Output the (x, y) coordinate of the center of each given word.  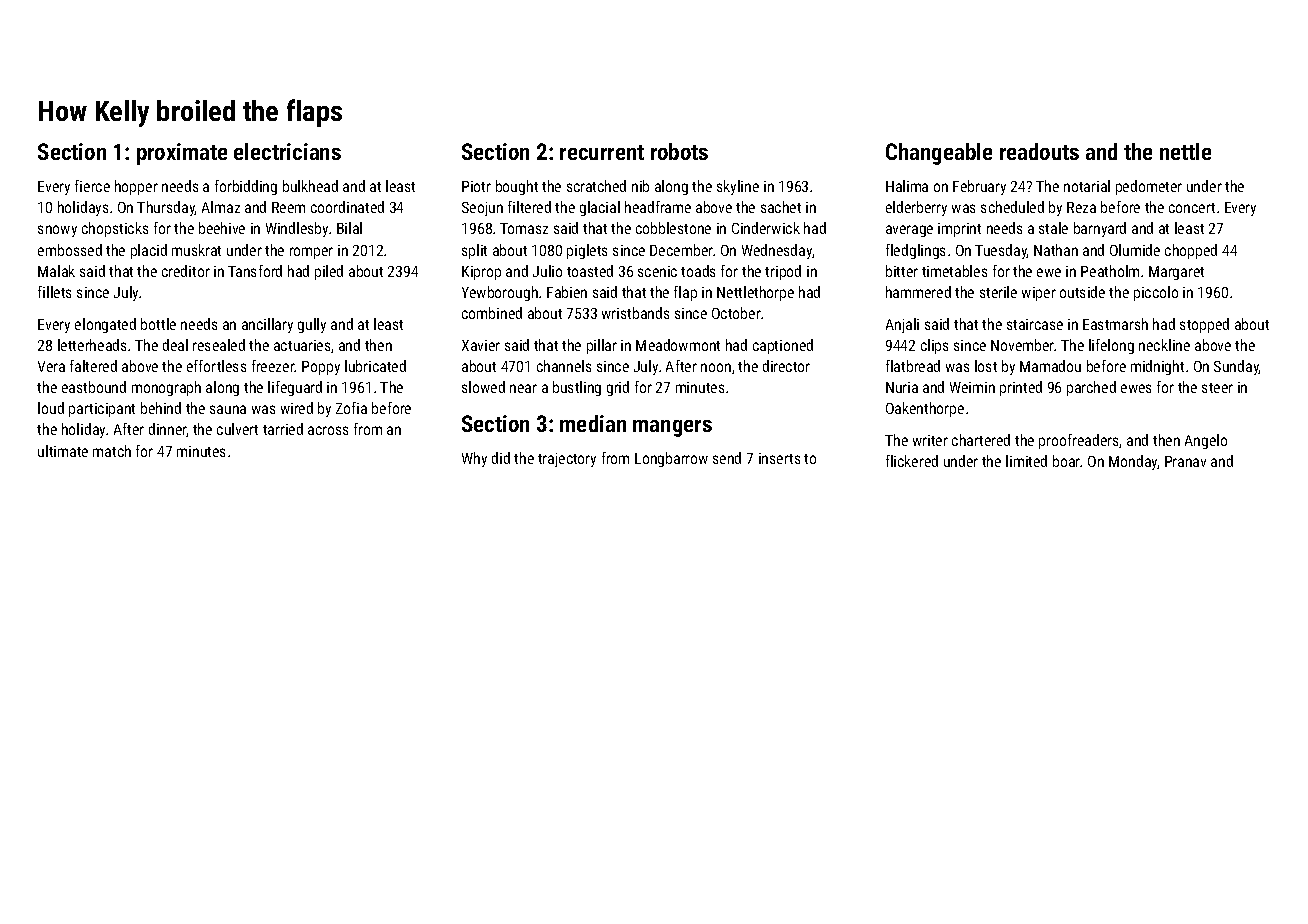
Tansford (255, 271)
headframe (658, 207)
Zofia (351, 408)
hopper (136, 187)
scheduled (1012, 207)
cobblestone (673, 228)
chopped (1191, 251)
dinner (168, 430)
